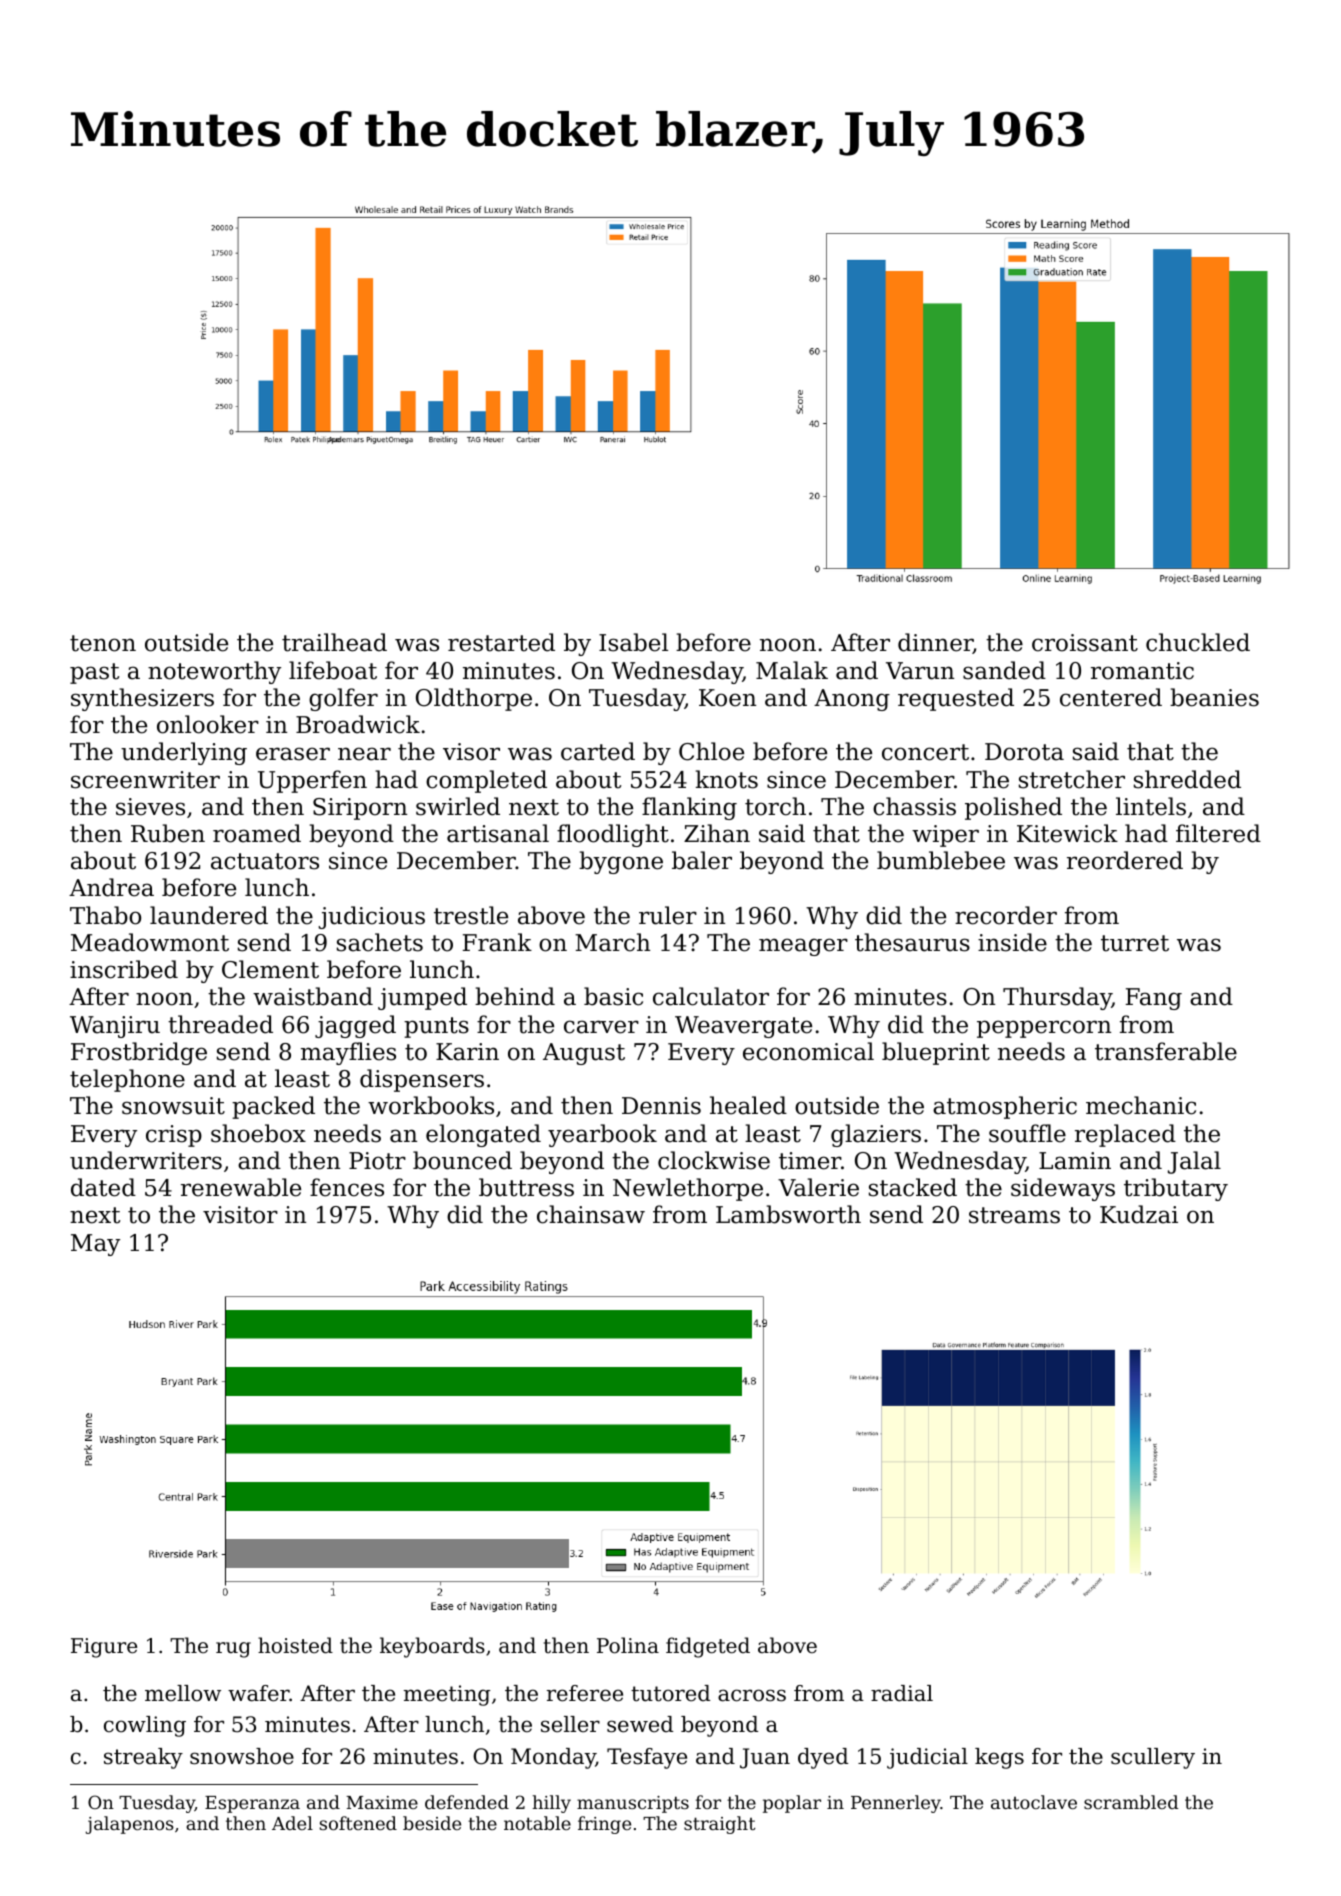 The width and height of the document is (1341, 1896). What do you see at coordinates (708, 1647) in the document?
I see `fidgeted` at bounding box center [708, 1647].
